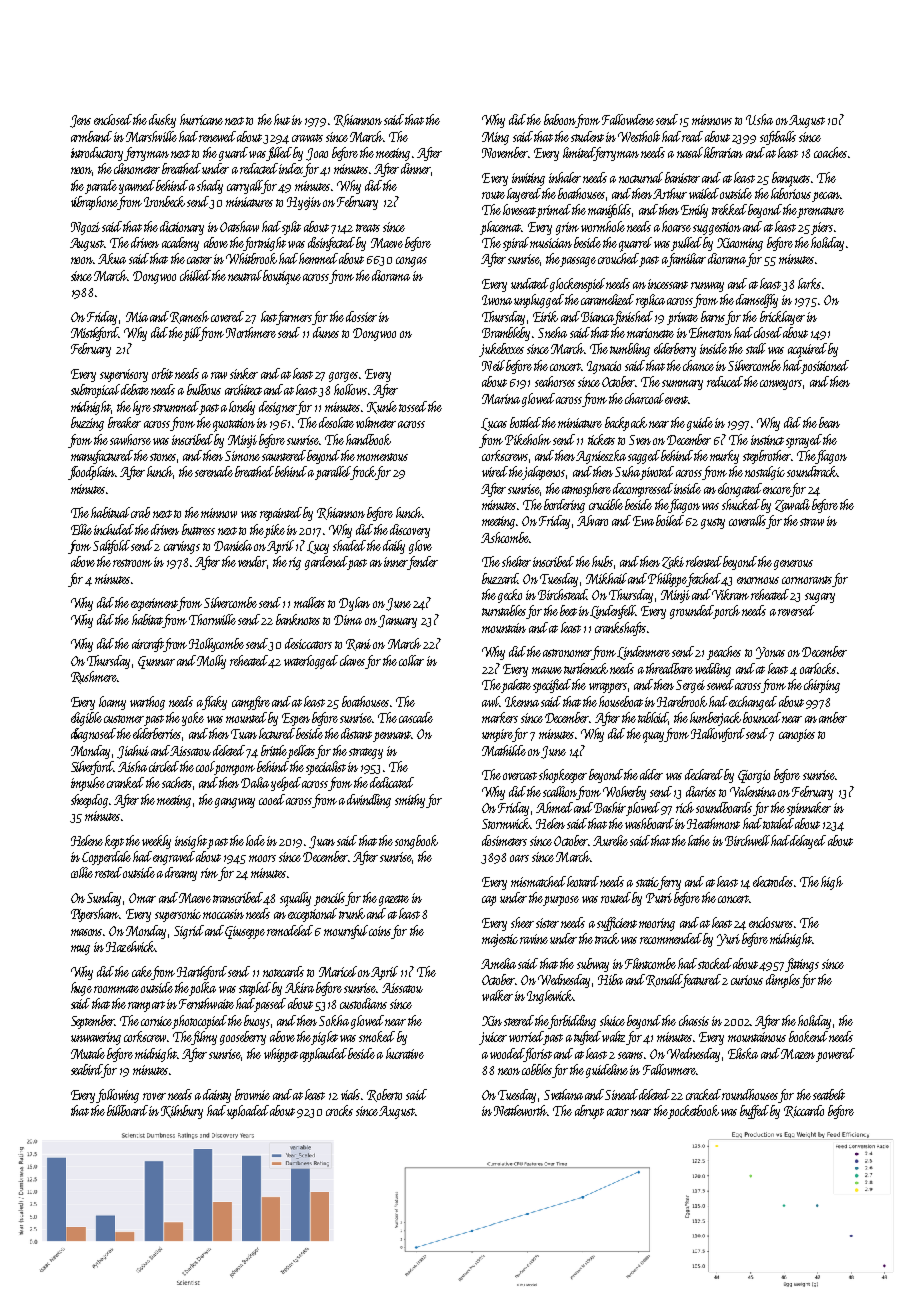 The width and height of the page is (924, 1308). Describe the element at coordinates (95, 334) in the page. I see `Mistleford` at that location.
